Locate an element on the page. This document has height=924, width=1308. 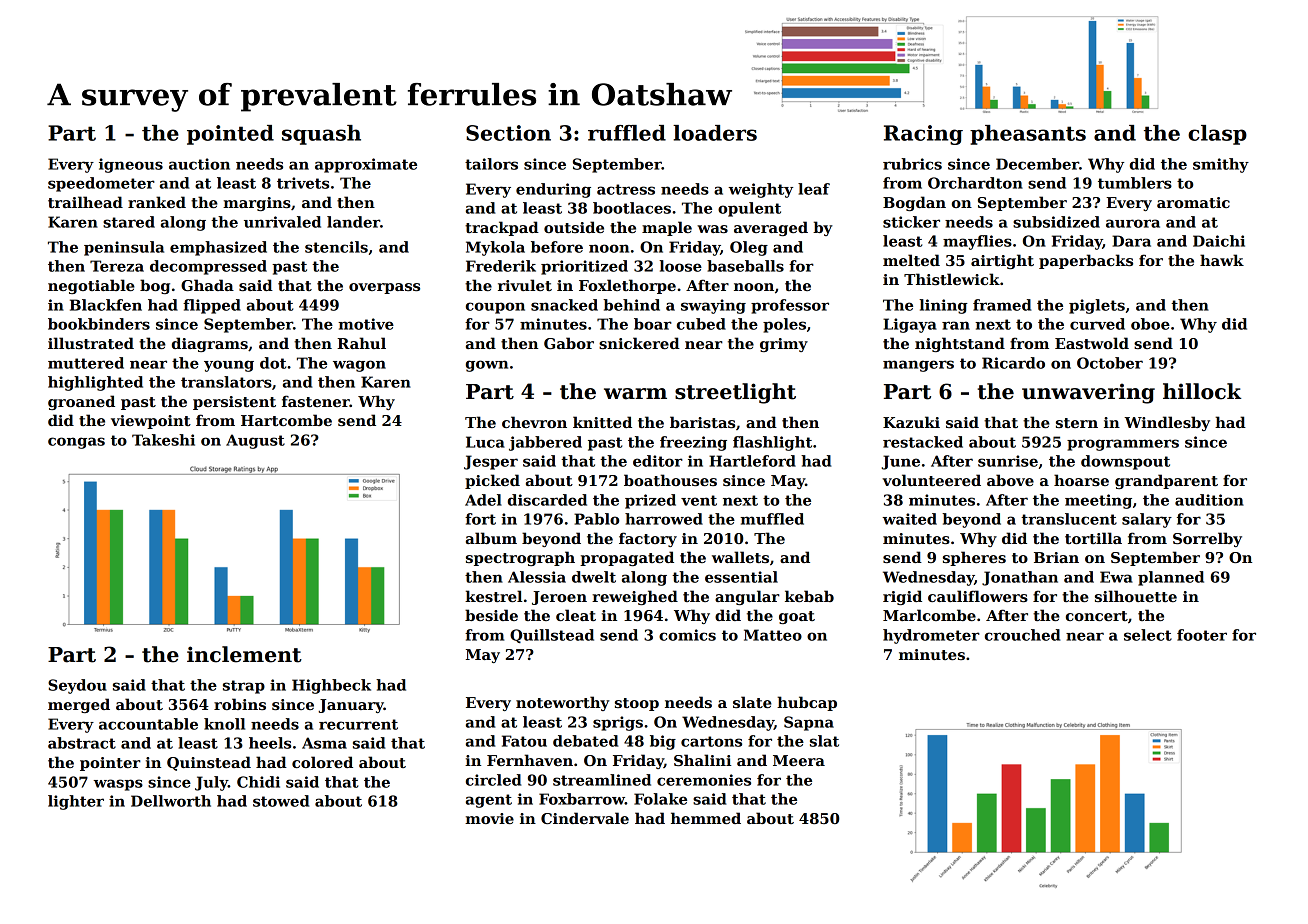
merged is located at coordinates (79, 705).
